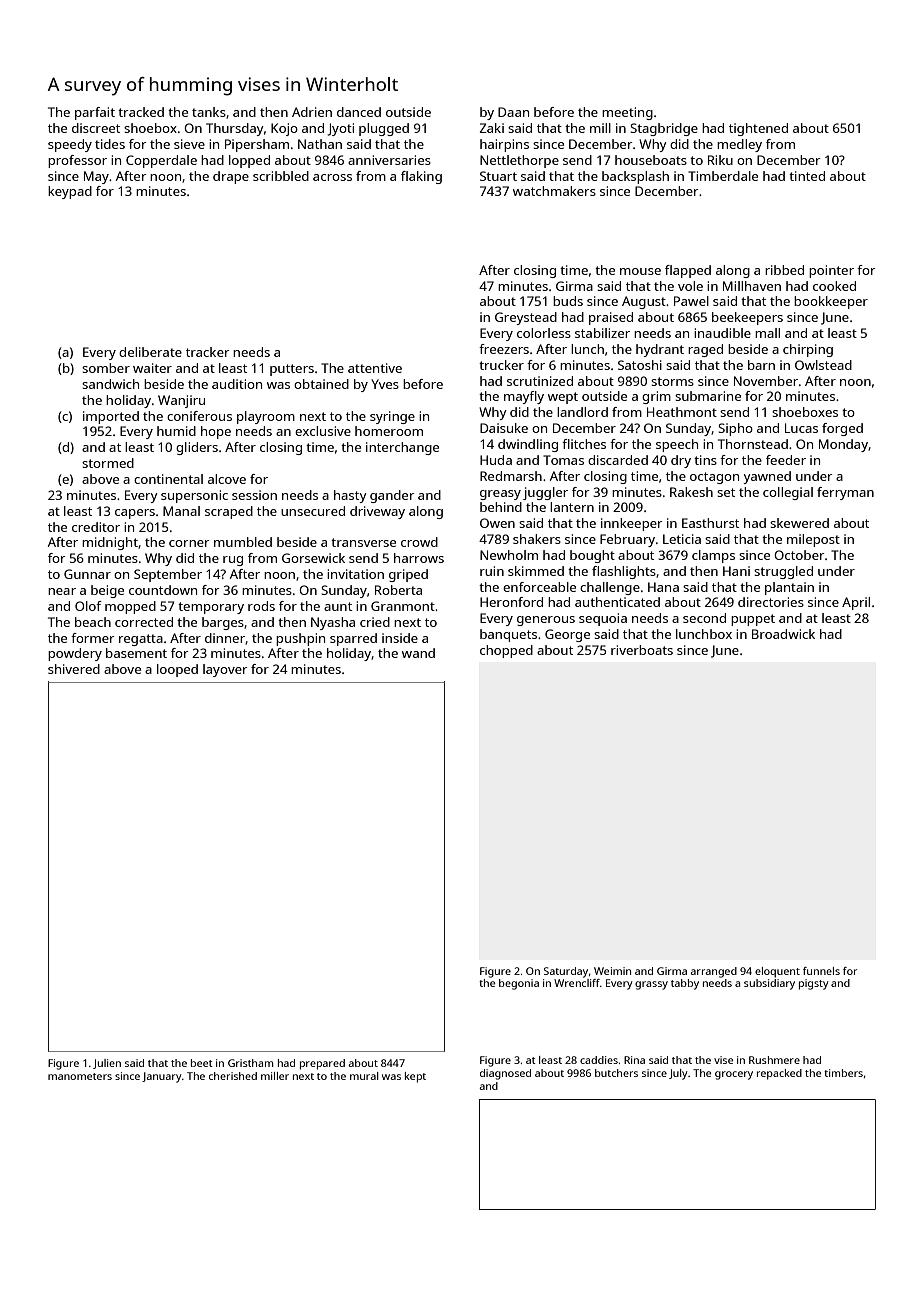 Image resolution: width=924 pixels, height=1308 pixels. What do you see at coordinates (225, 638) in the screenshot?
I see `dinner` at bounding box center [225, 638].
